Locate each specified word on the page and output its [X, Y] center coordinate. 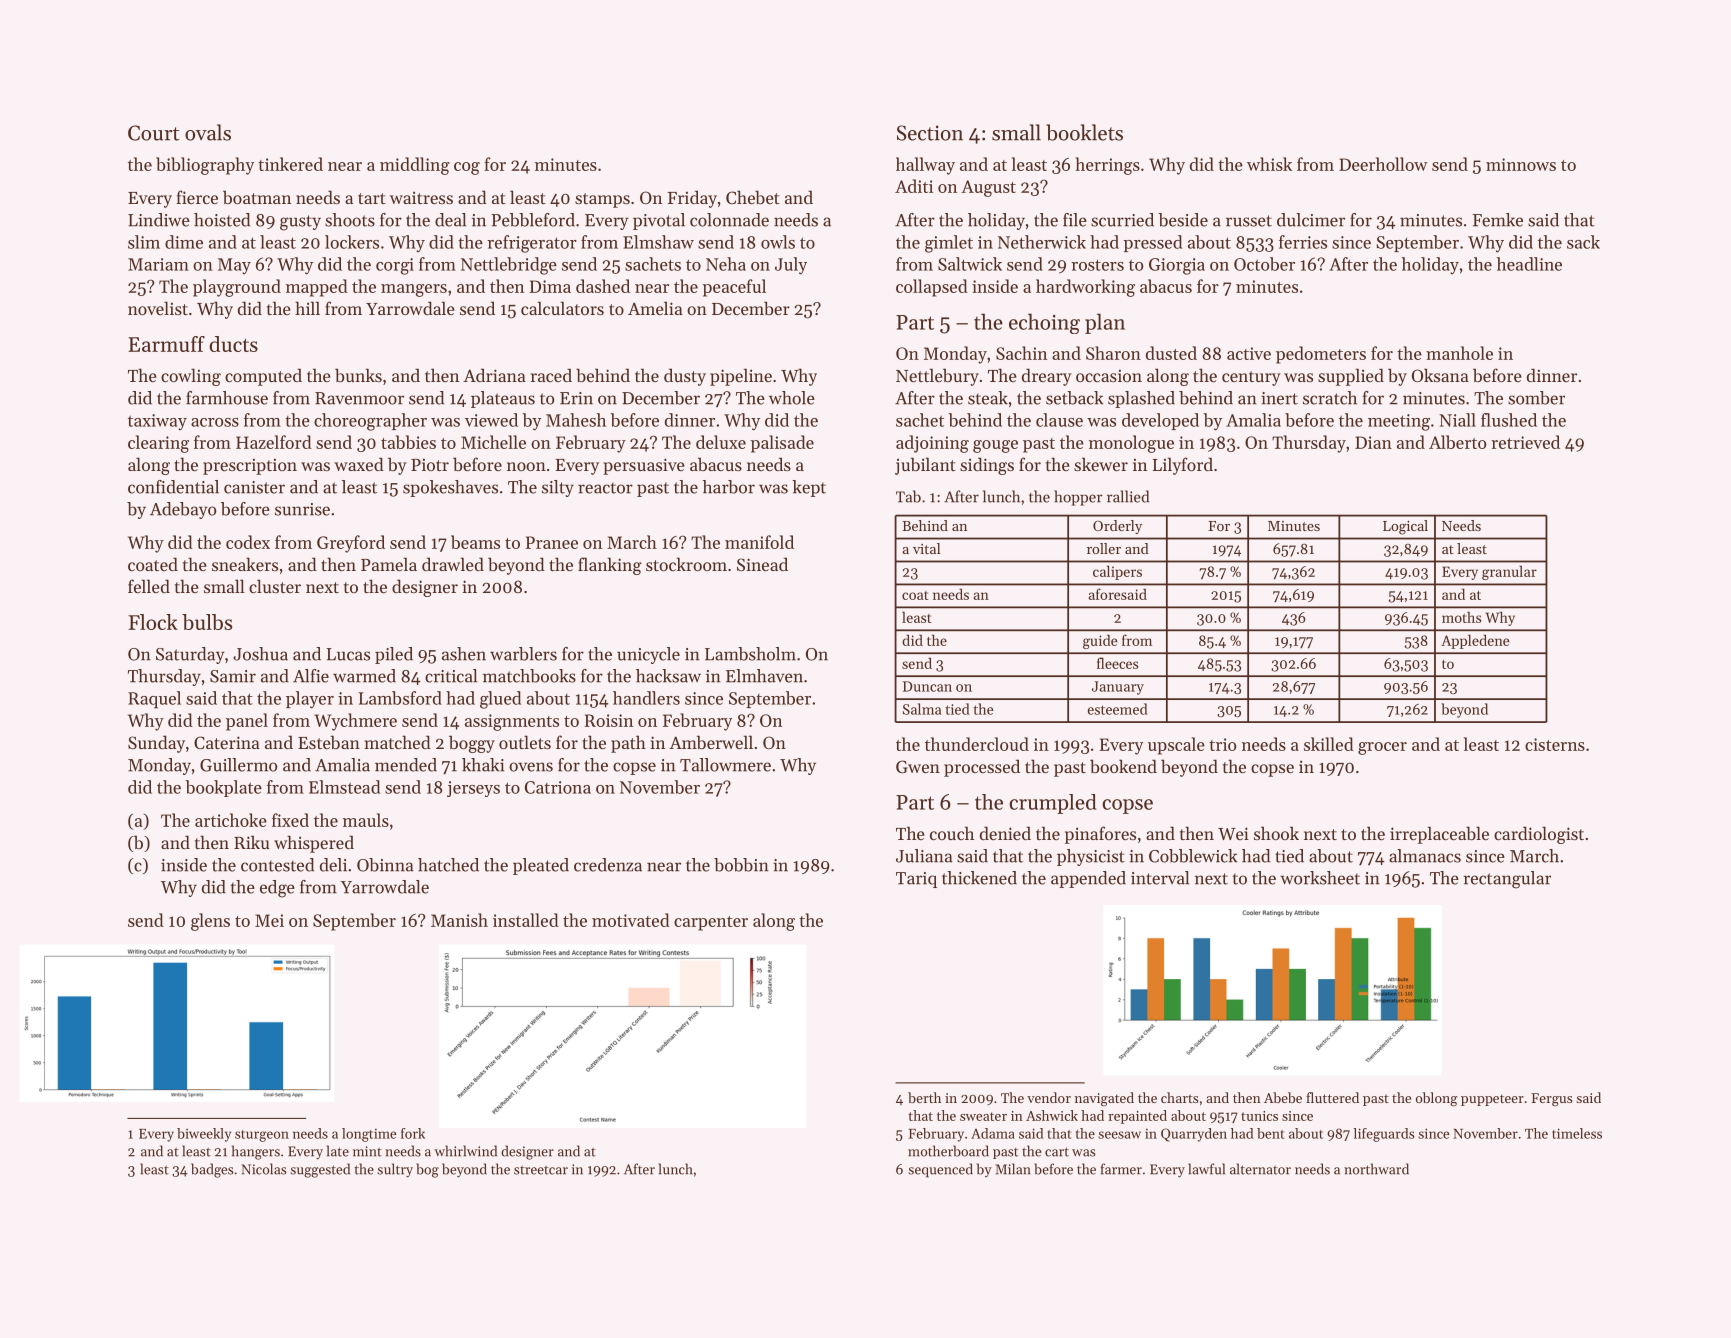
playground [237, 288]
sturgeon [262, 1136]
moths [1461, 617]
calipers [1117, 572]
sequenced [940, 1170]
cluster [275, 586]
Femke [1497, 220]
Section [930, 133]
